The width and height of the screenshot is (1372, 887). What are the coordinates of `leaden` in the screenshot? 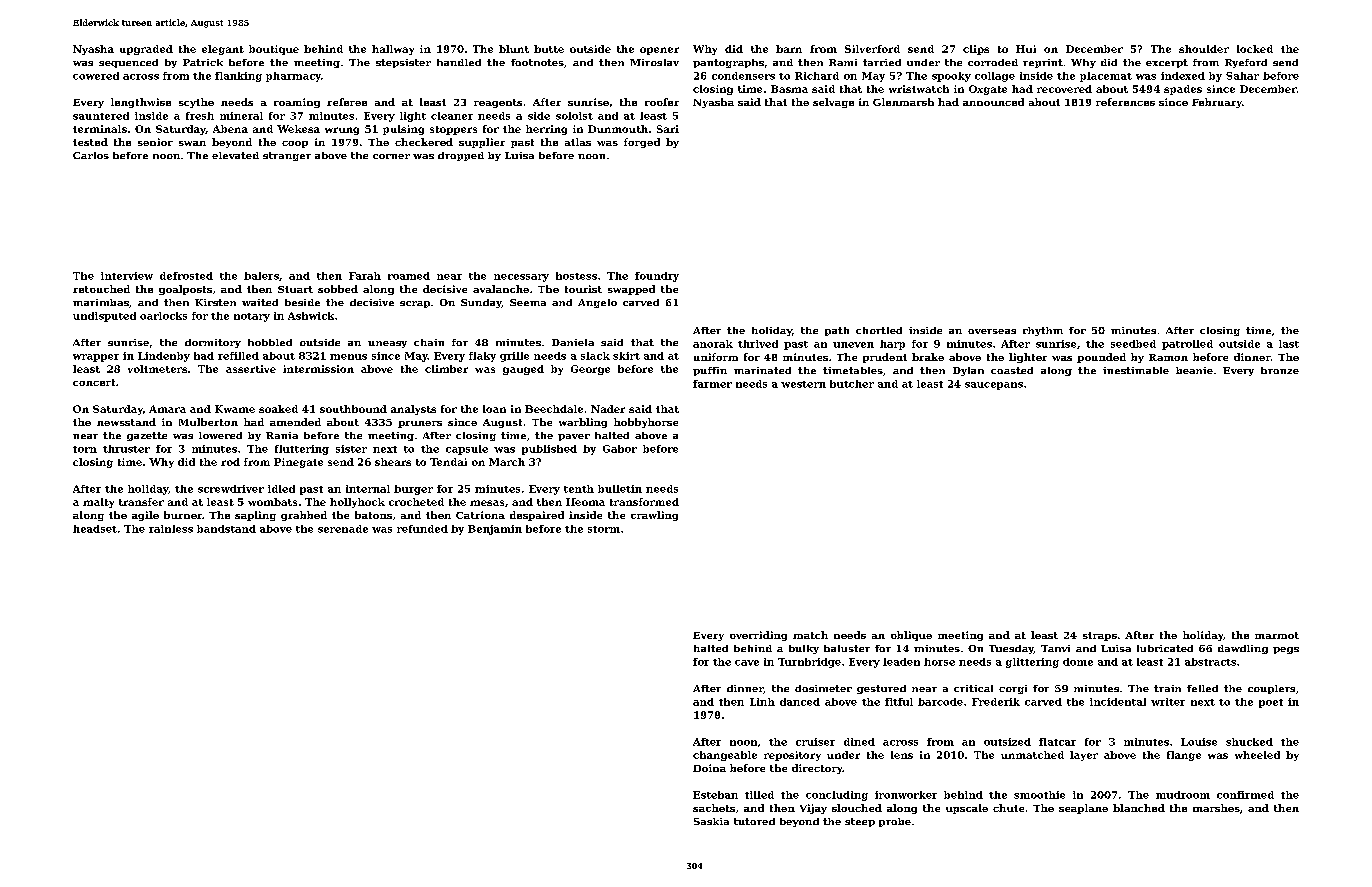 It's located at (901, 662).
